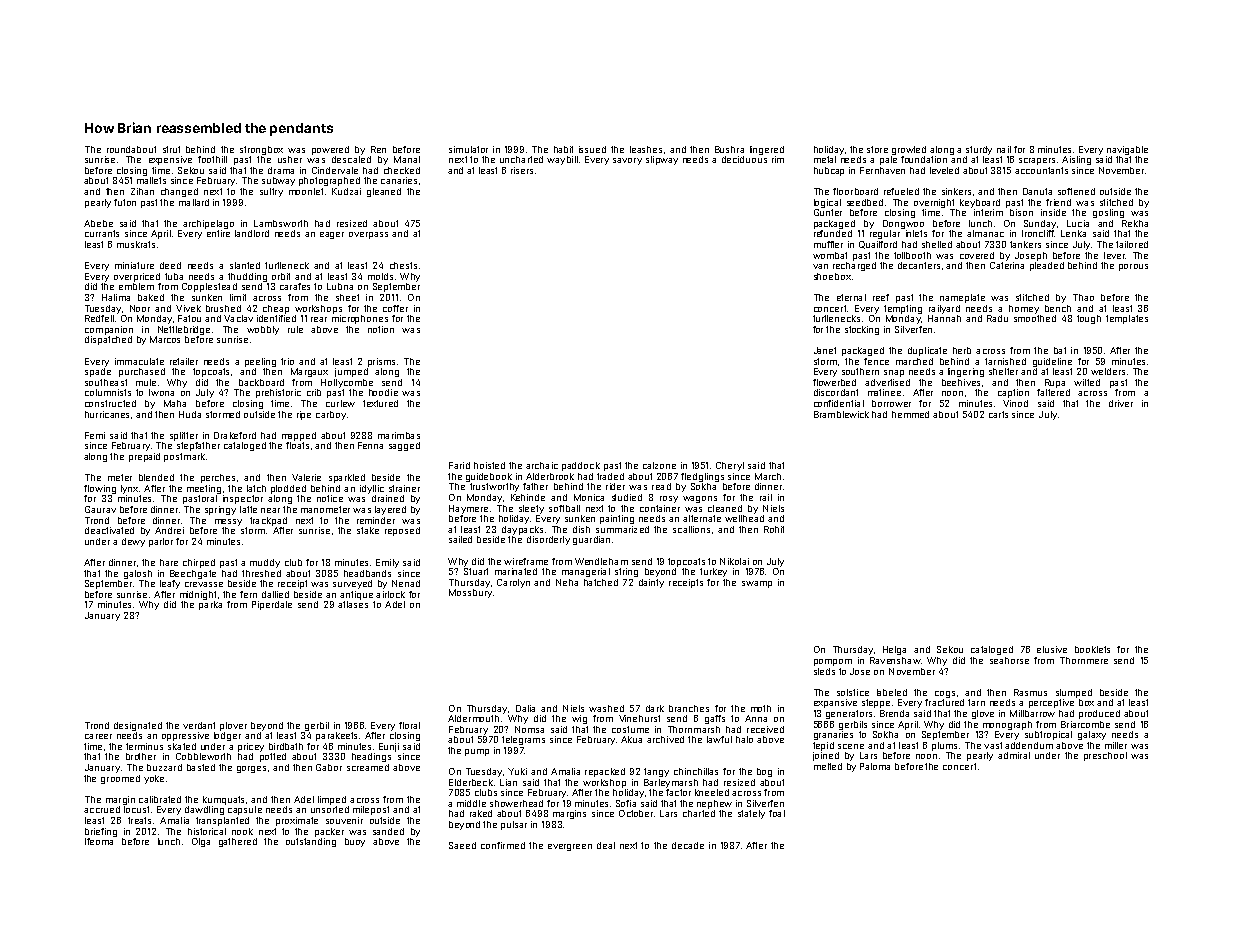 Image resolution: width=1233 pixels, height=952 pixels. What do you see at coordinates (252, 233) in the document?
I see `landlord` at bounding box center [252, 233].
